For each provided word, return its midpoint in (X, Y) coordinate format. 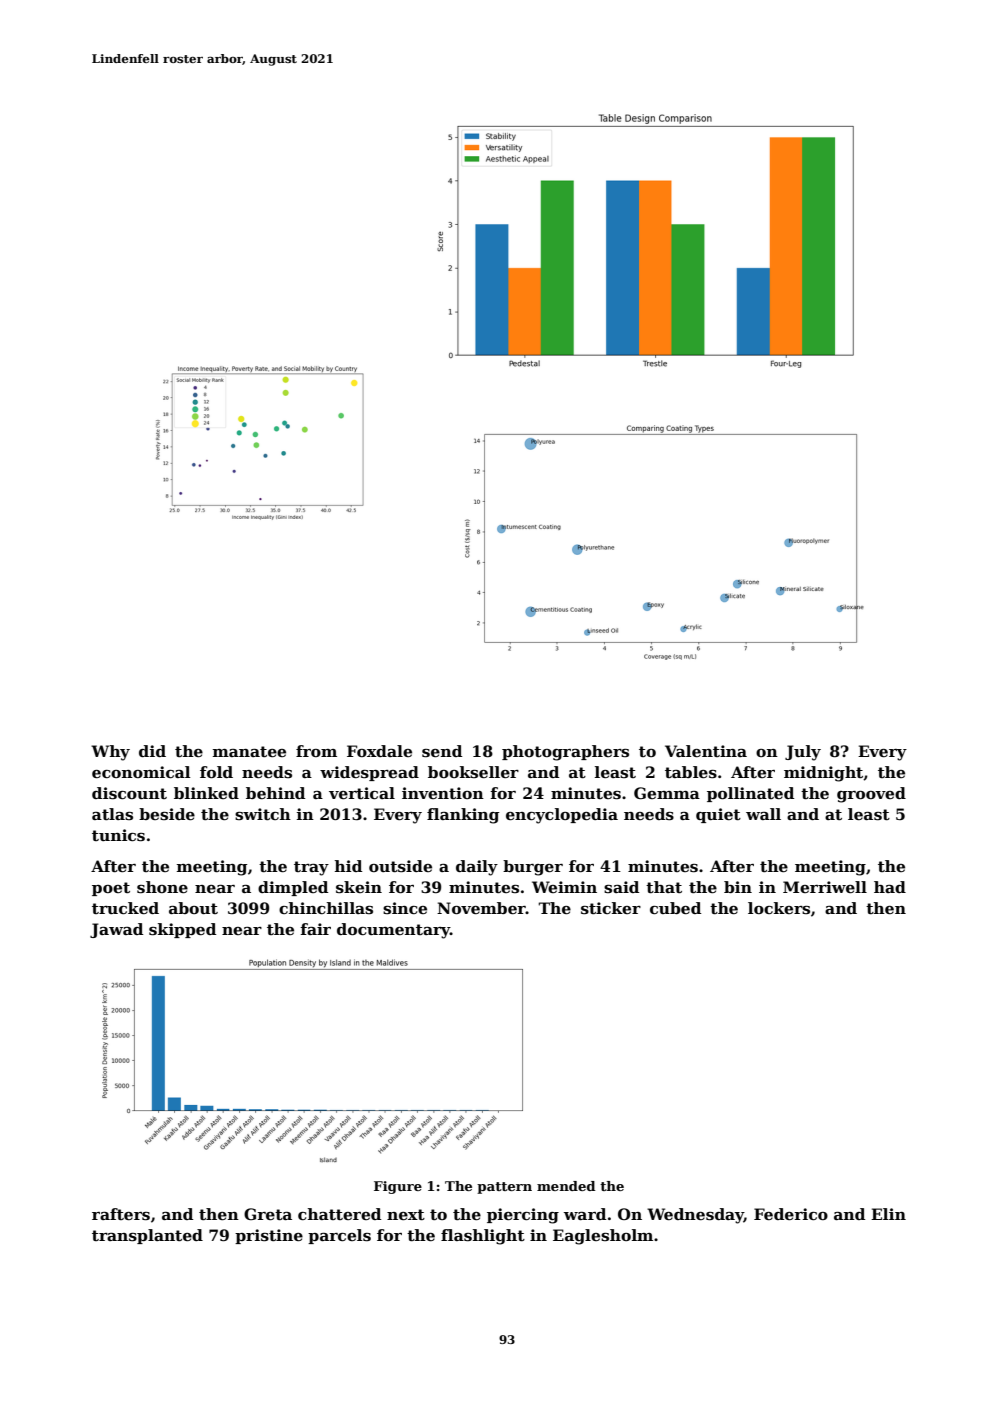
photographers (565, 753)
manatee (249, 751)
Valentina (706, 751)
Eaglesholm (603, 1237)
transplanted (147, 1236)
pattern (504, 1188)
